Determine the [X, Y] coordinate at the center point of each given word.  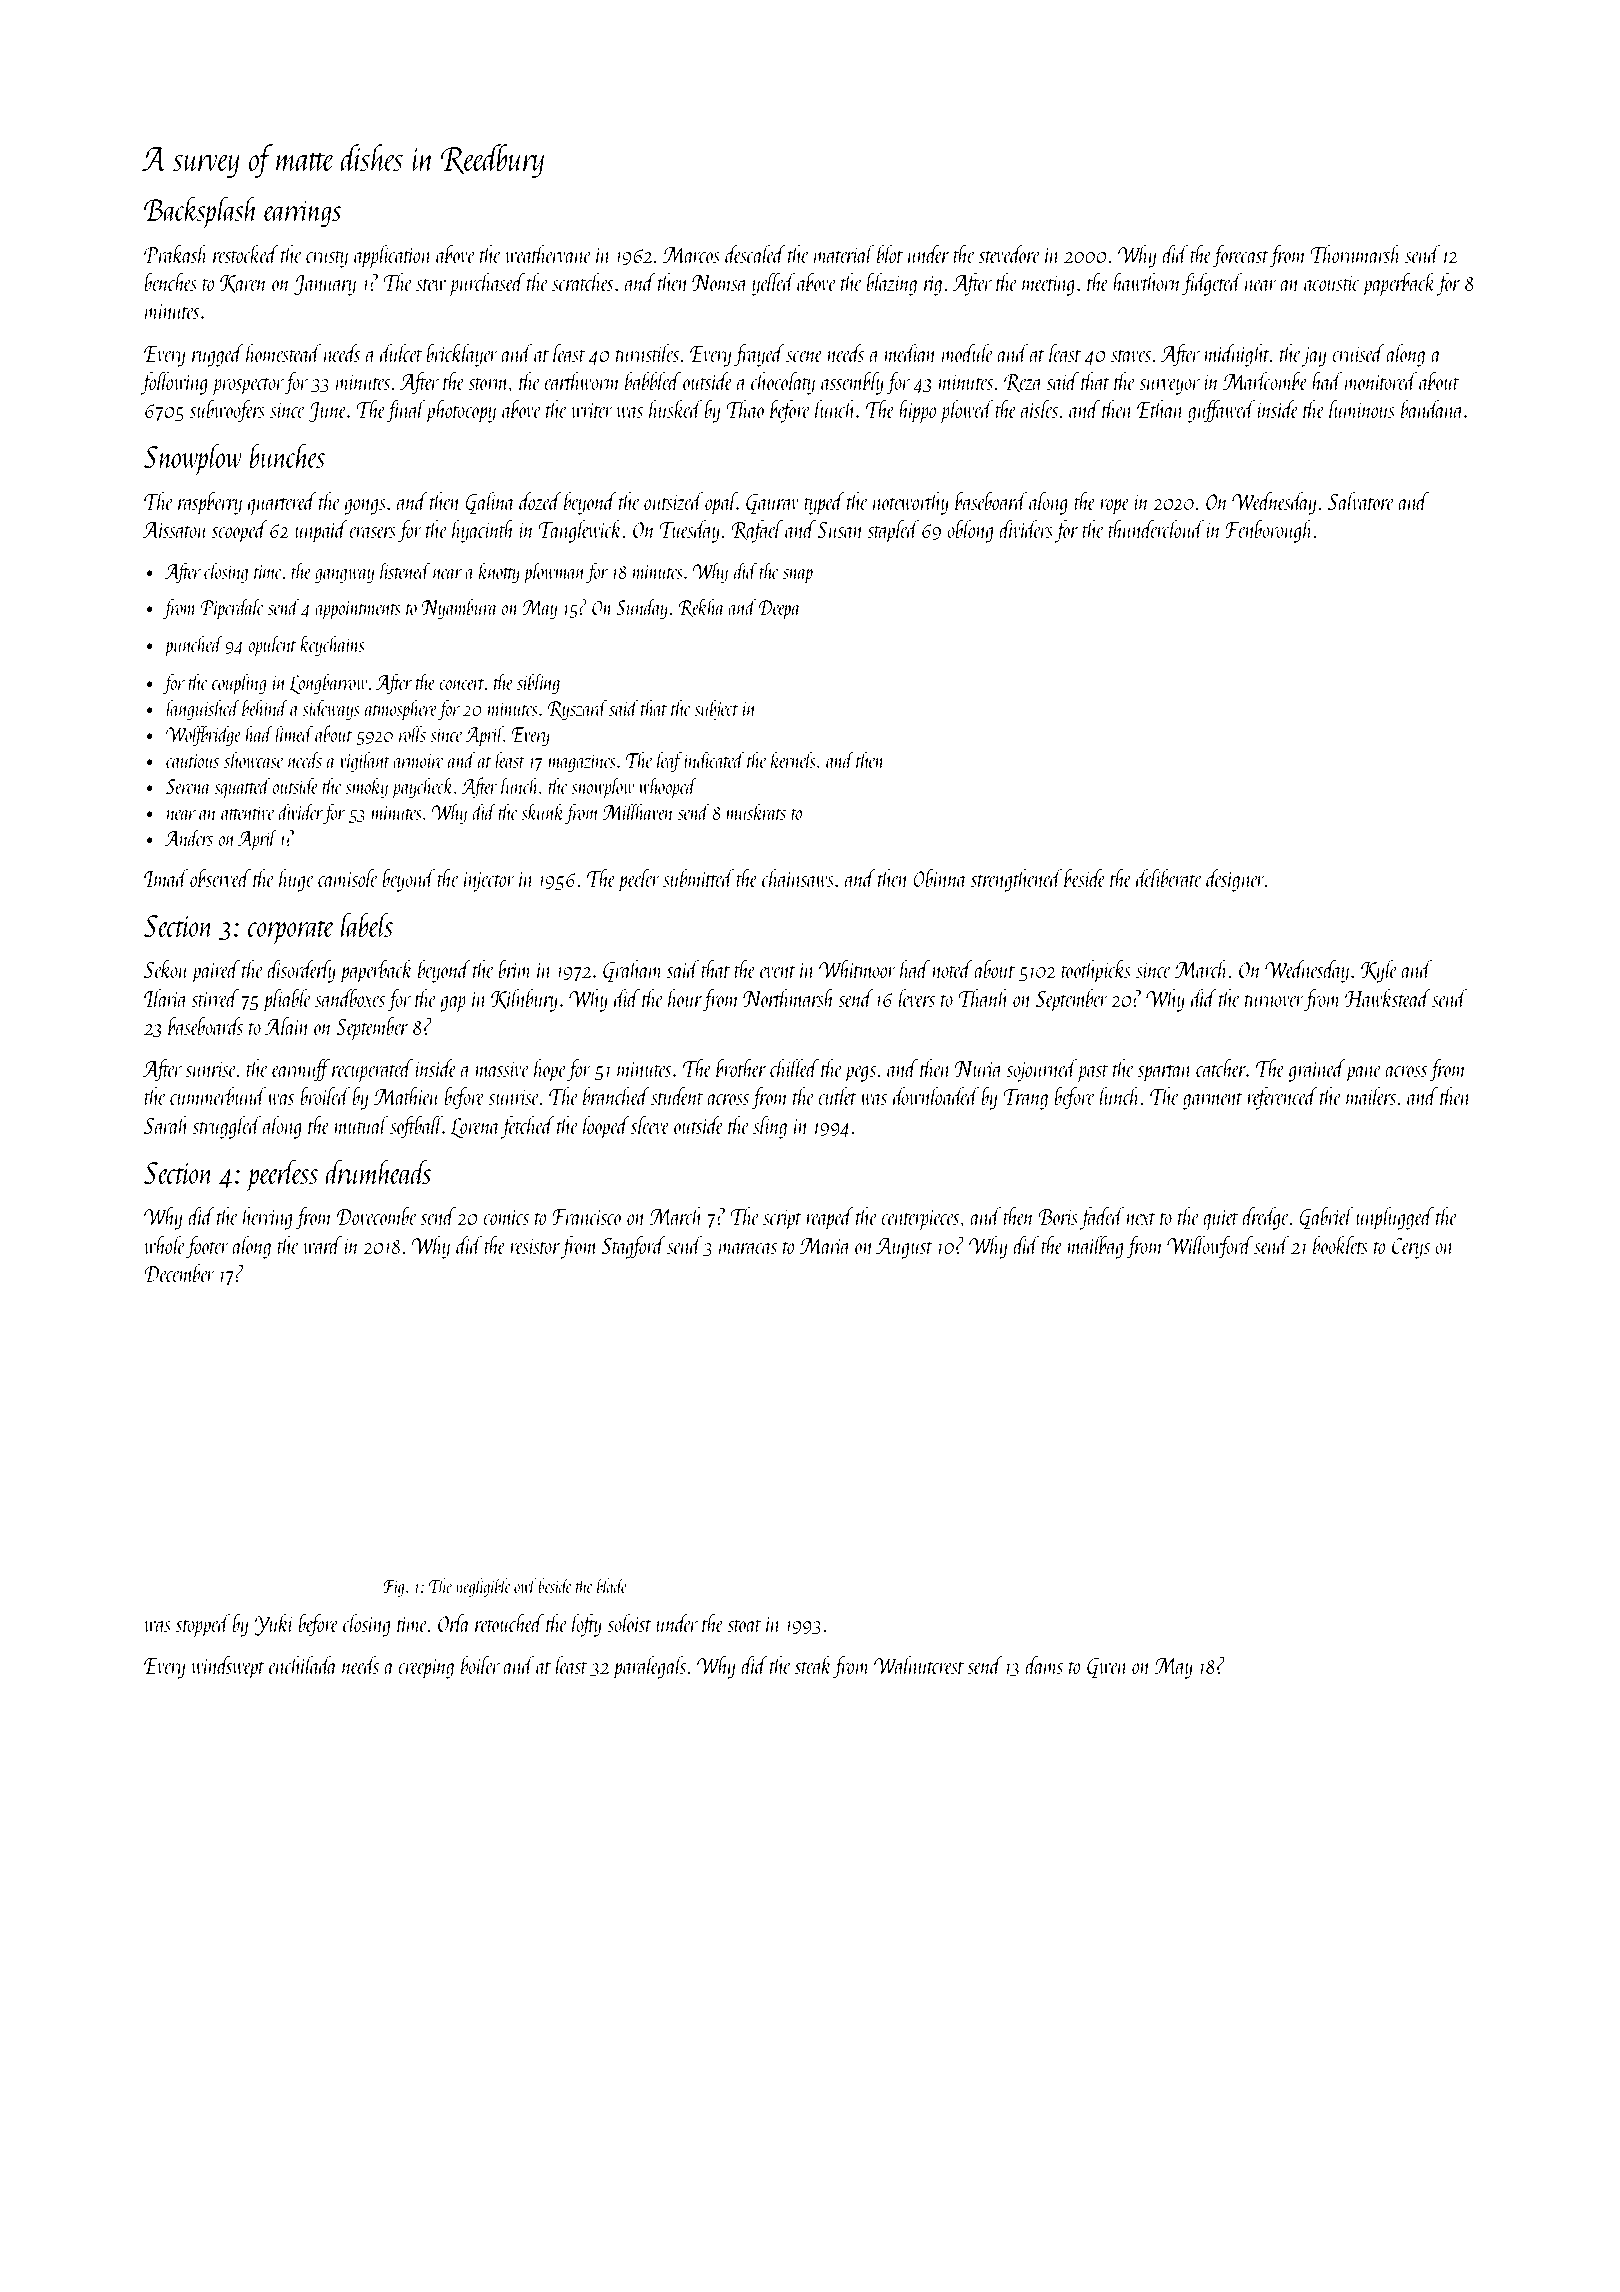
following [174, 383]
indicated [714, 759]
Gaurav [772, 504]
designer [1235, 880]
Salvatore [1361, 501]
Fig [394, 1588]
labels [367, 924]
